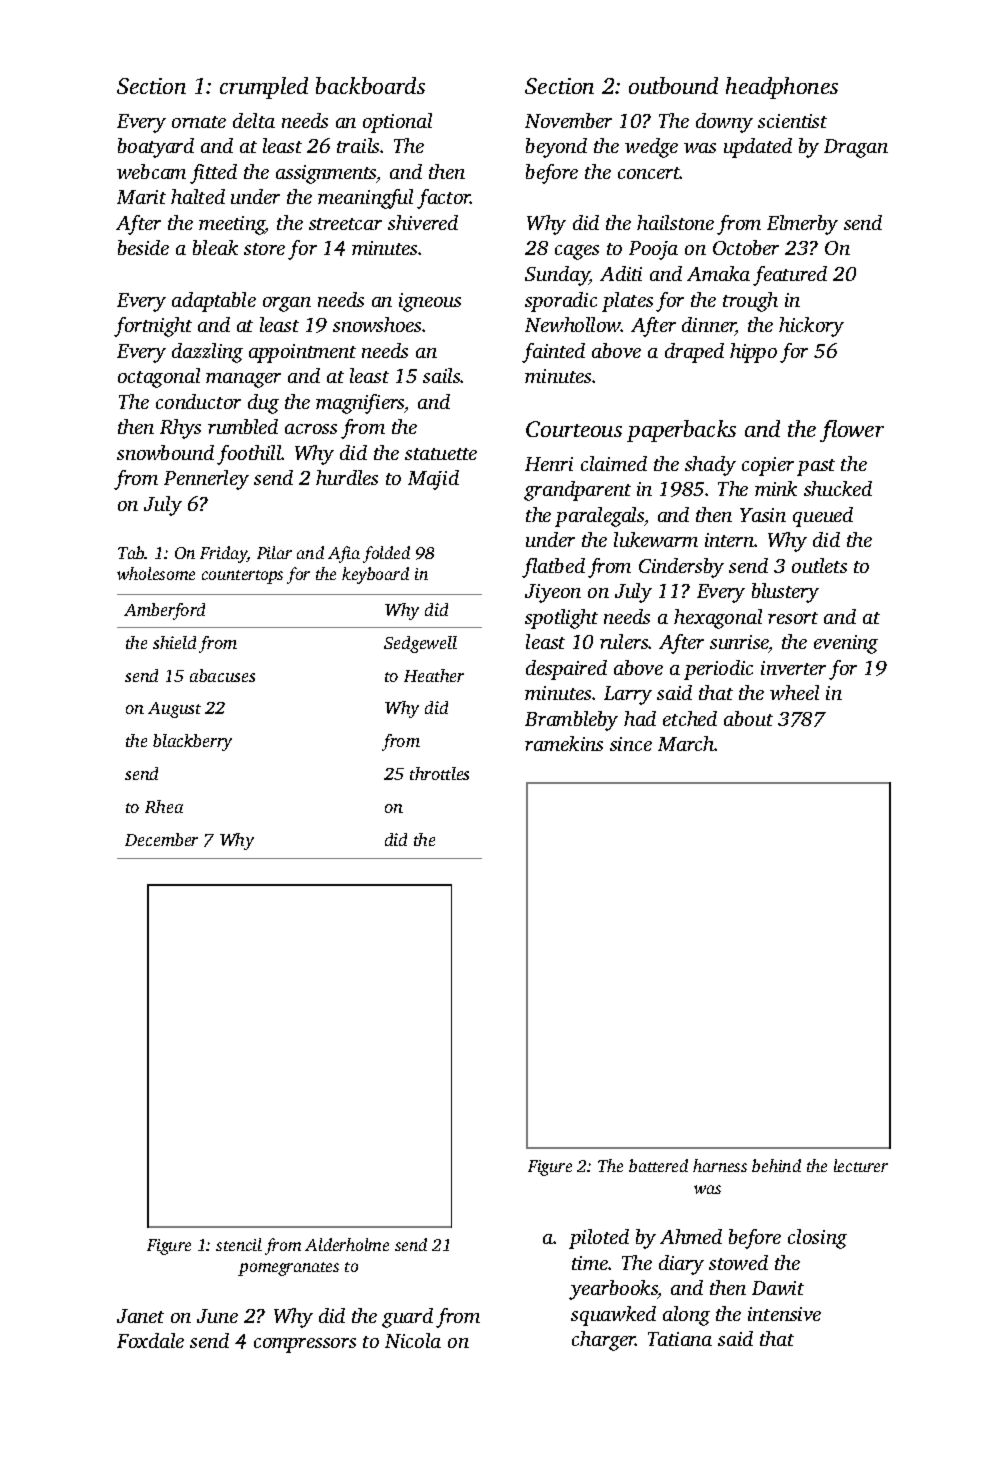 The height and width of the screenshot is (1460, 1008). I want to click on stencil, so click(239, 1244).
